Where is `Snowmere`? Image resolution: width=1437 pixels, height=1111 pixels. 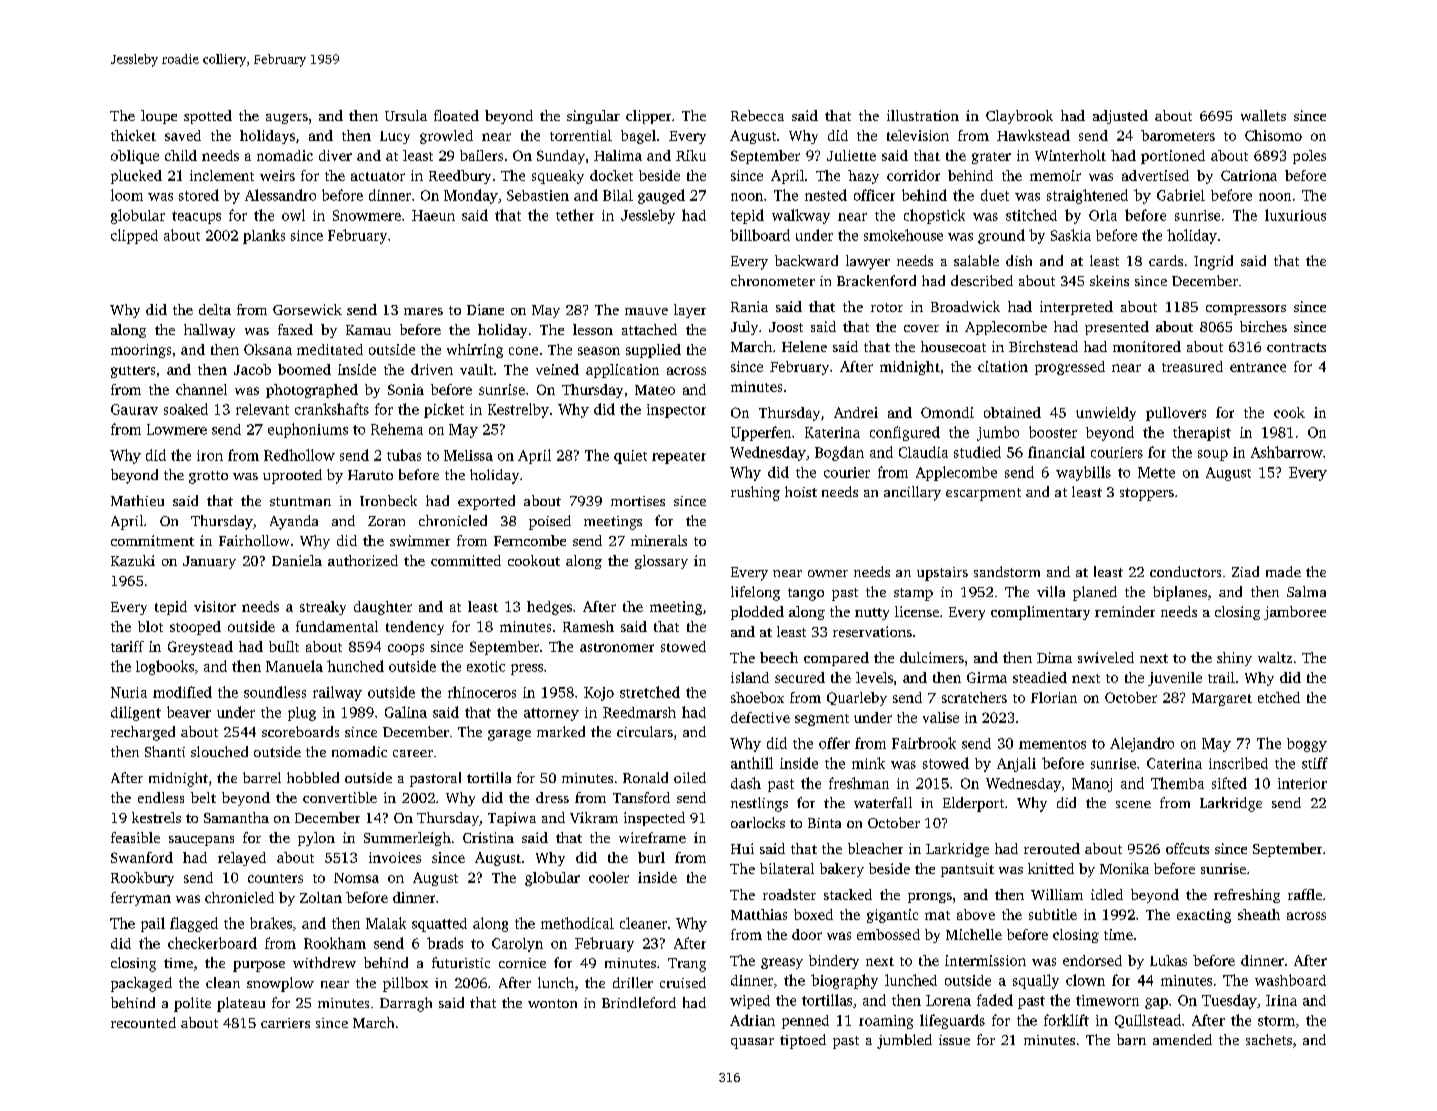 Snowmere is located at coordinates (367, 215).
